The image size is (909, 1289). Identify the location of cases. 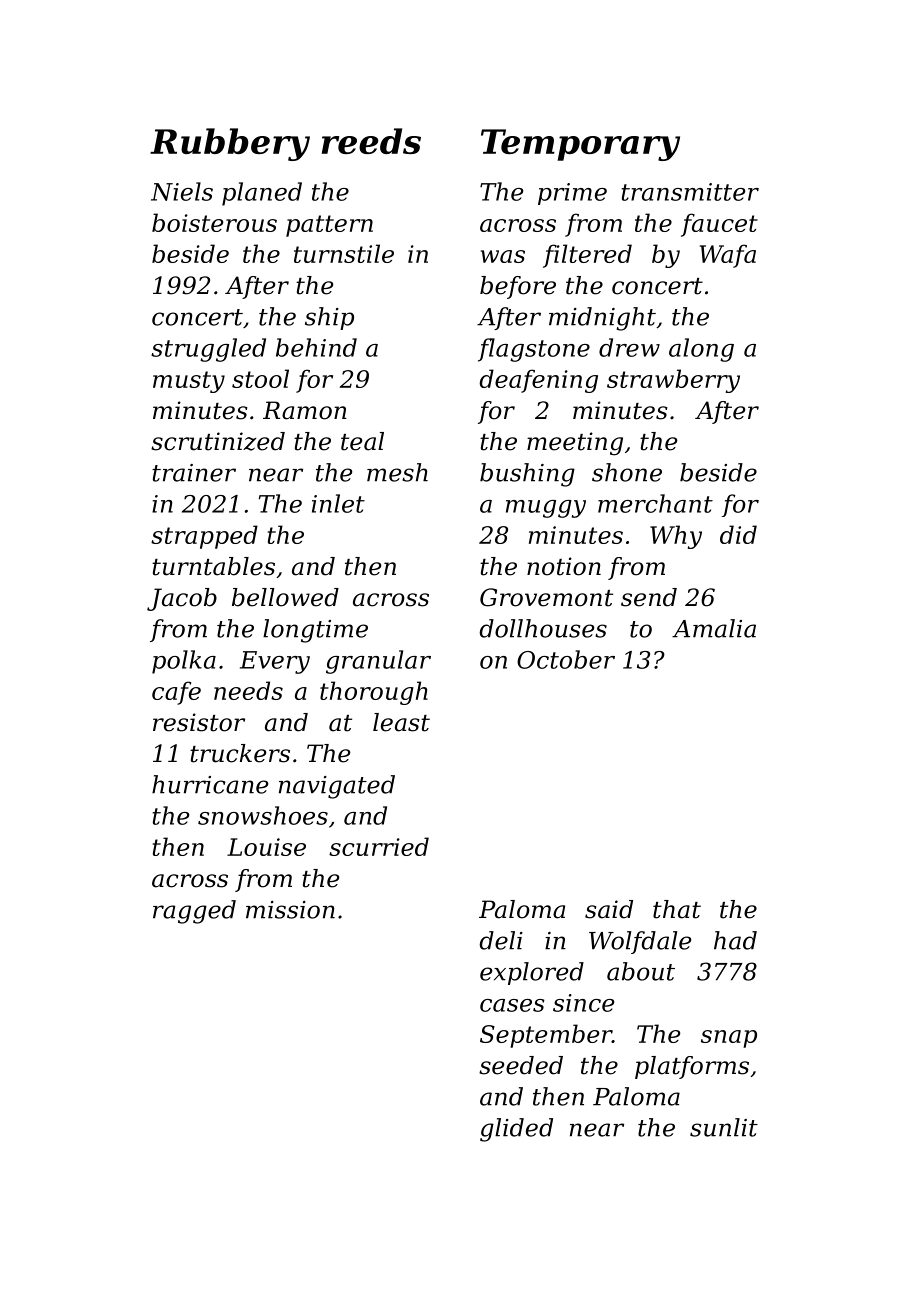
(512, 1005).
